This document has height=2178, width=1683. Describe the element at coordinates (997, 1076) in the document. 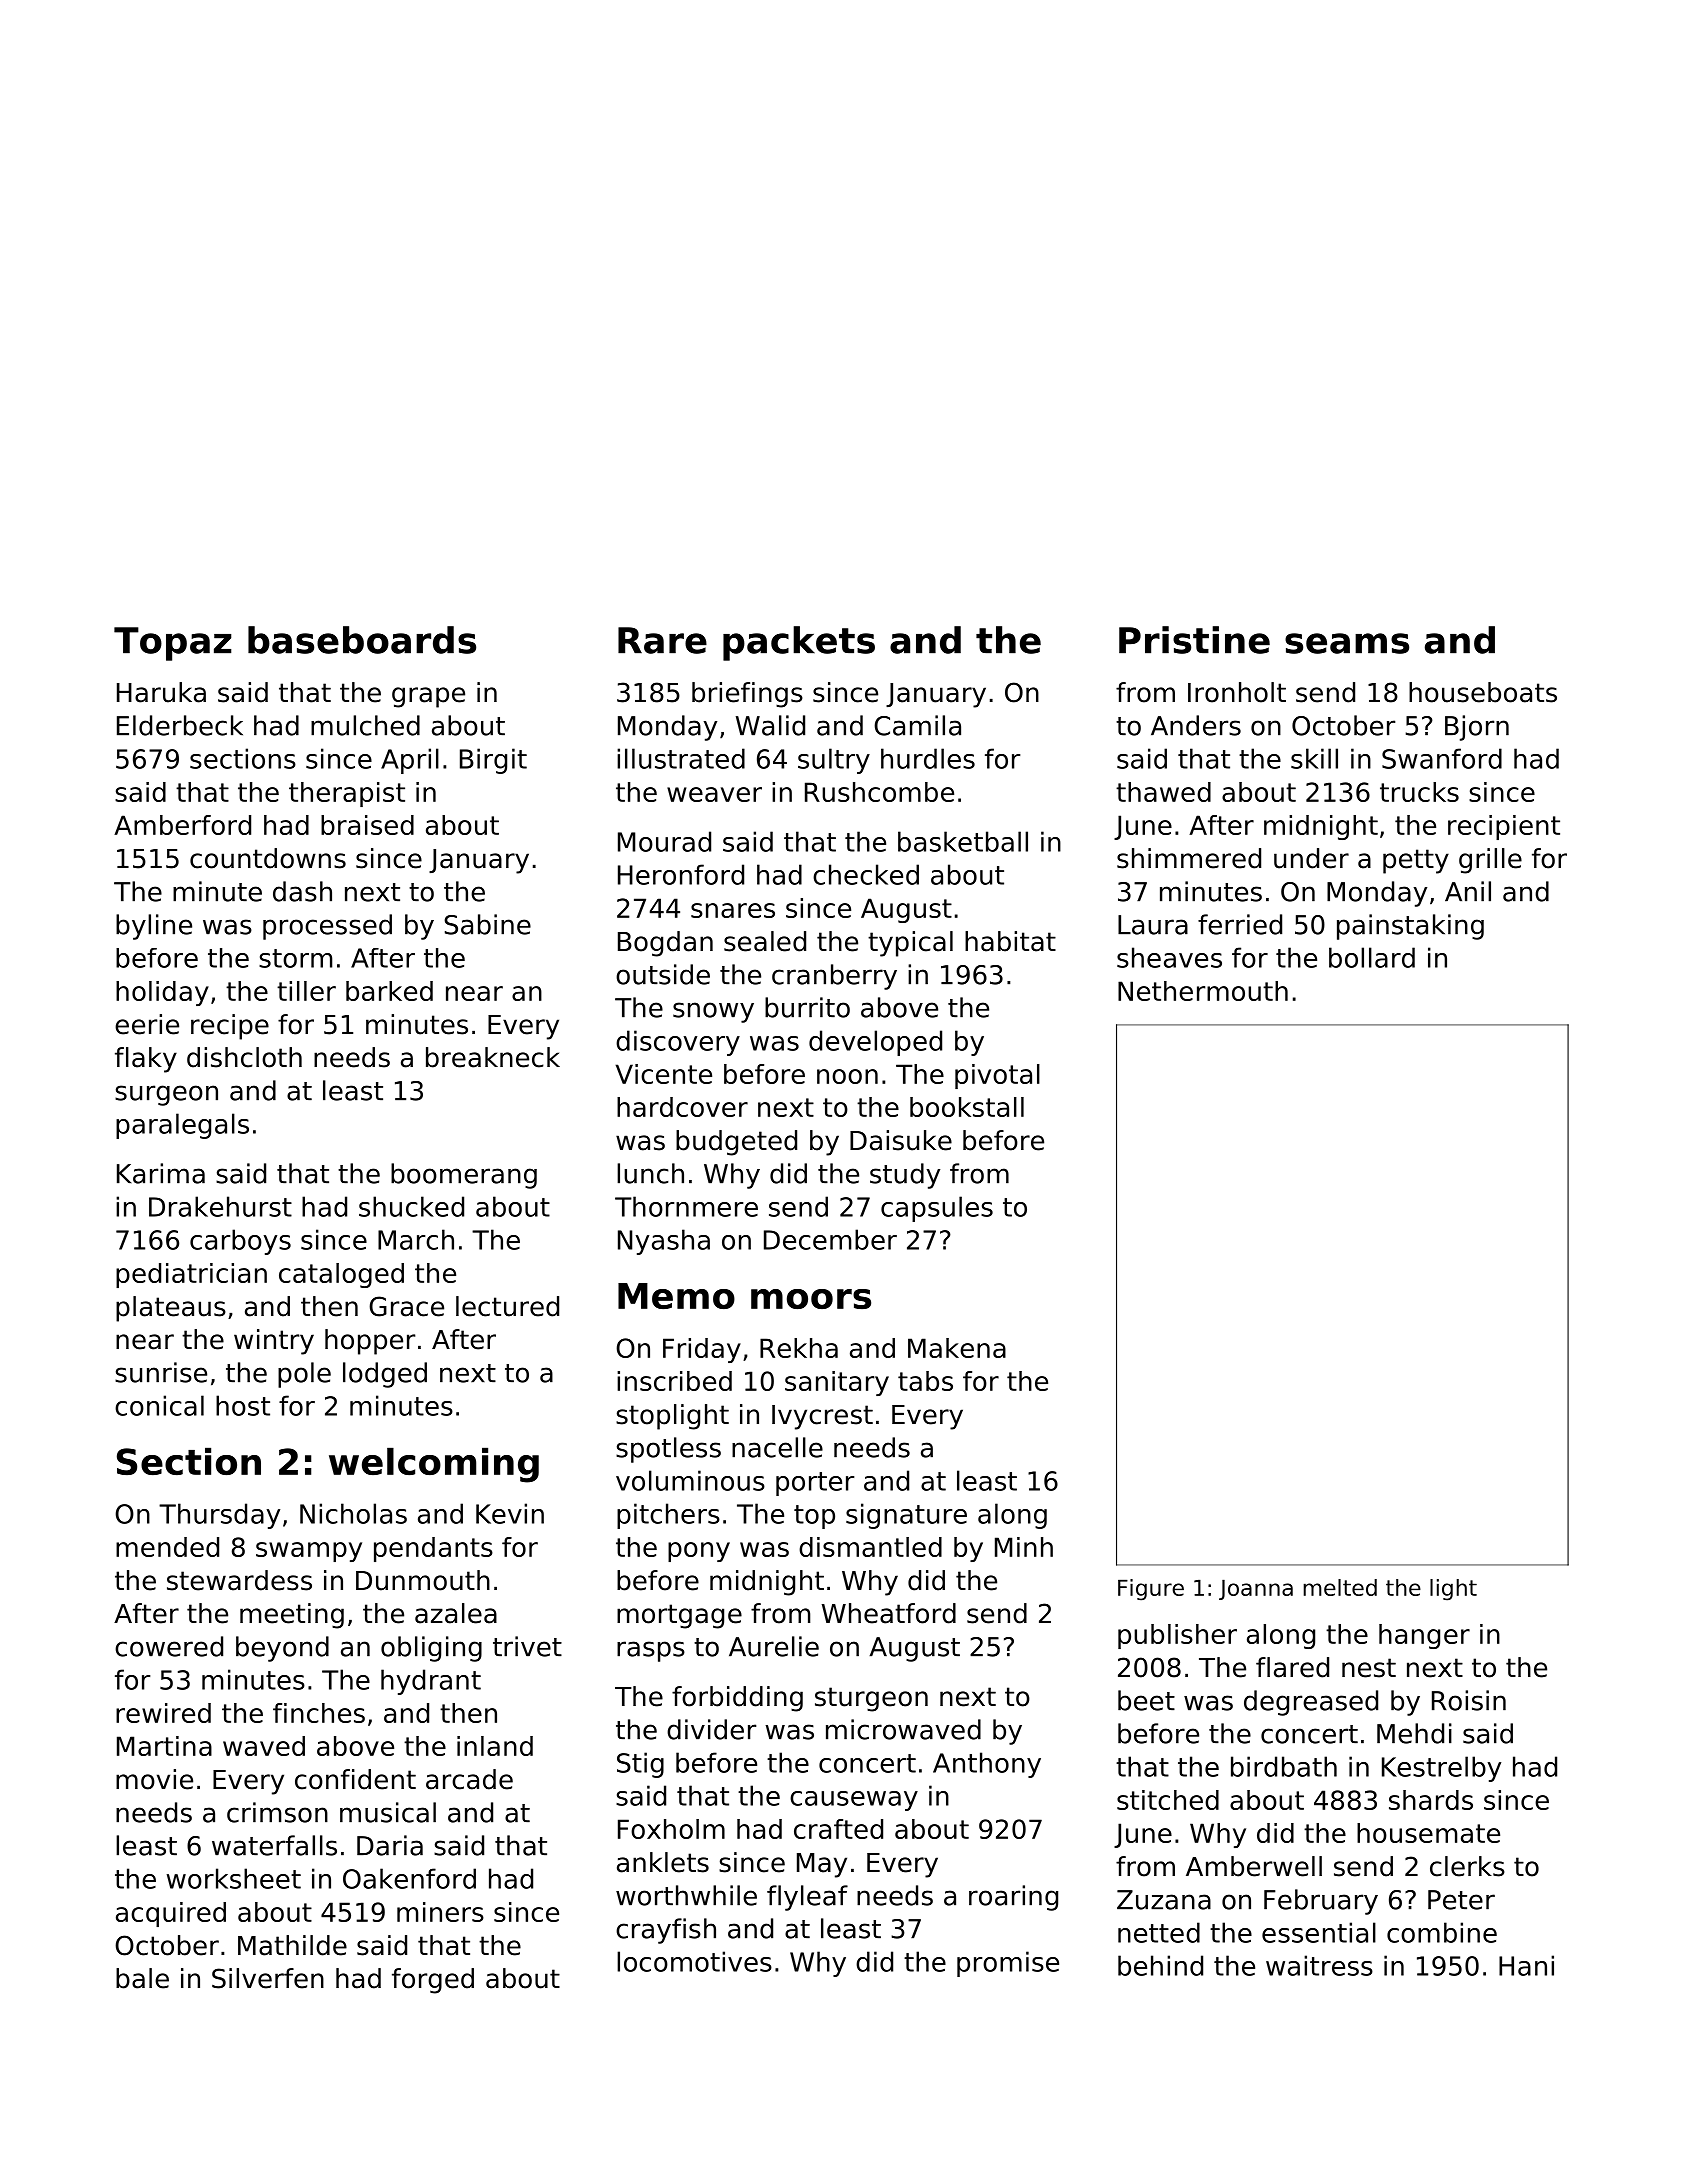

I see `pivotal` at that location.
